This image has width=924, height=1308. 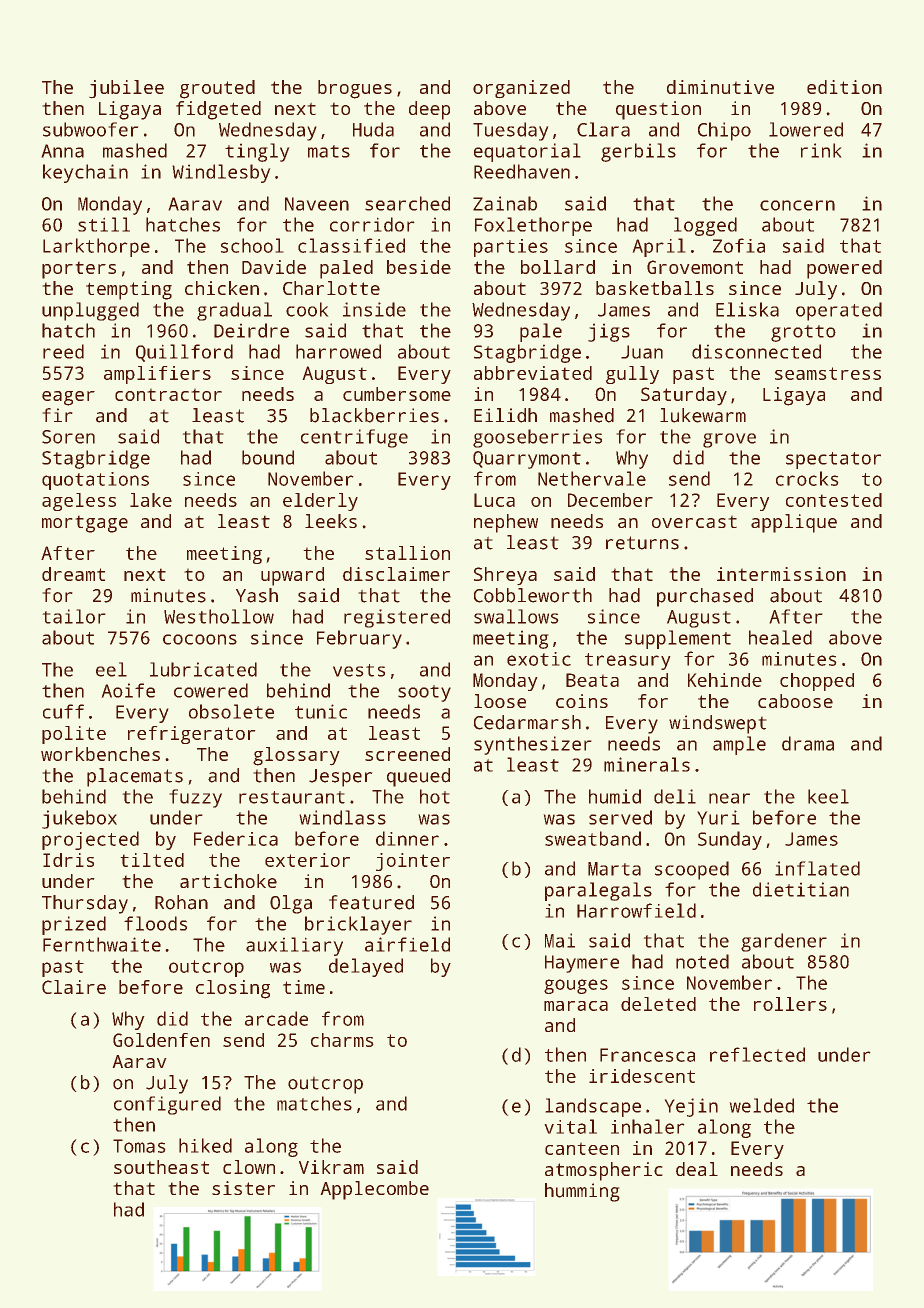 I want to click on rollers, so click(x=790, y=1004).
